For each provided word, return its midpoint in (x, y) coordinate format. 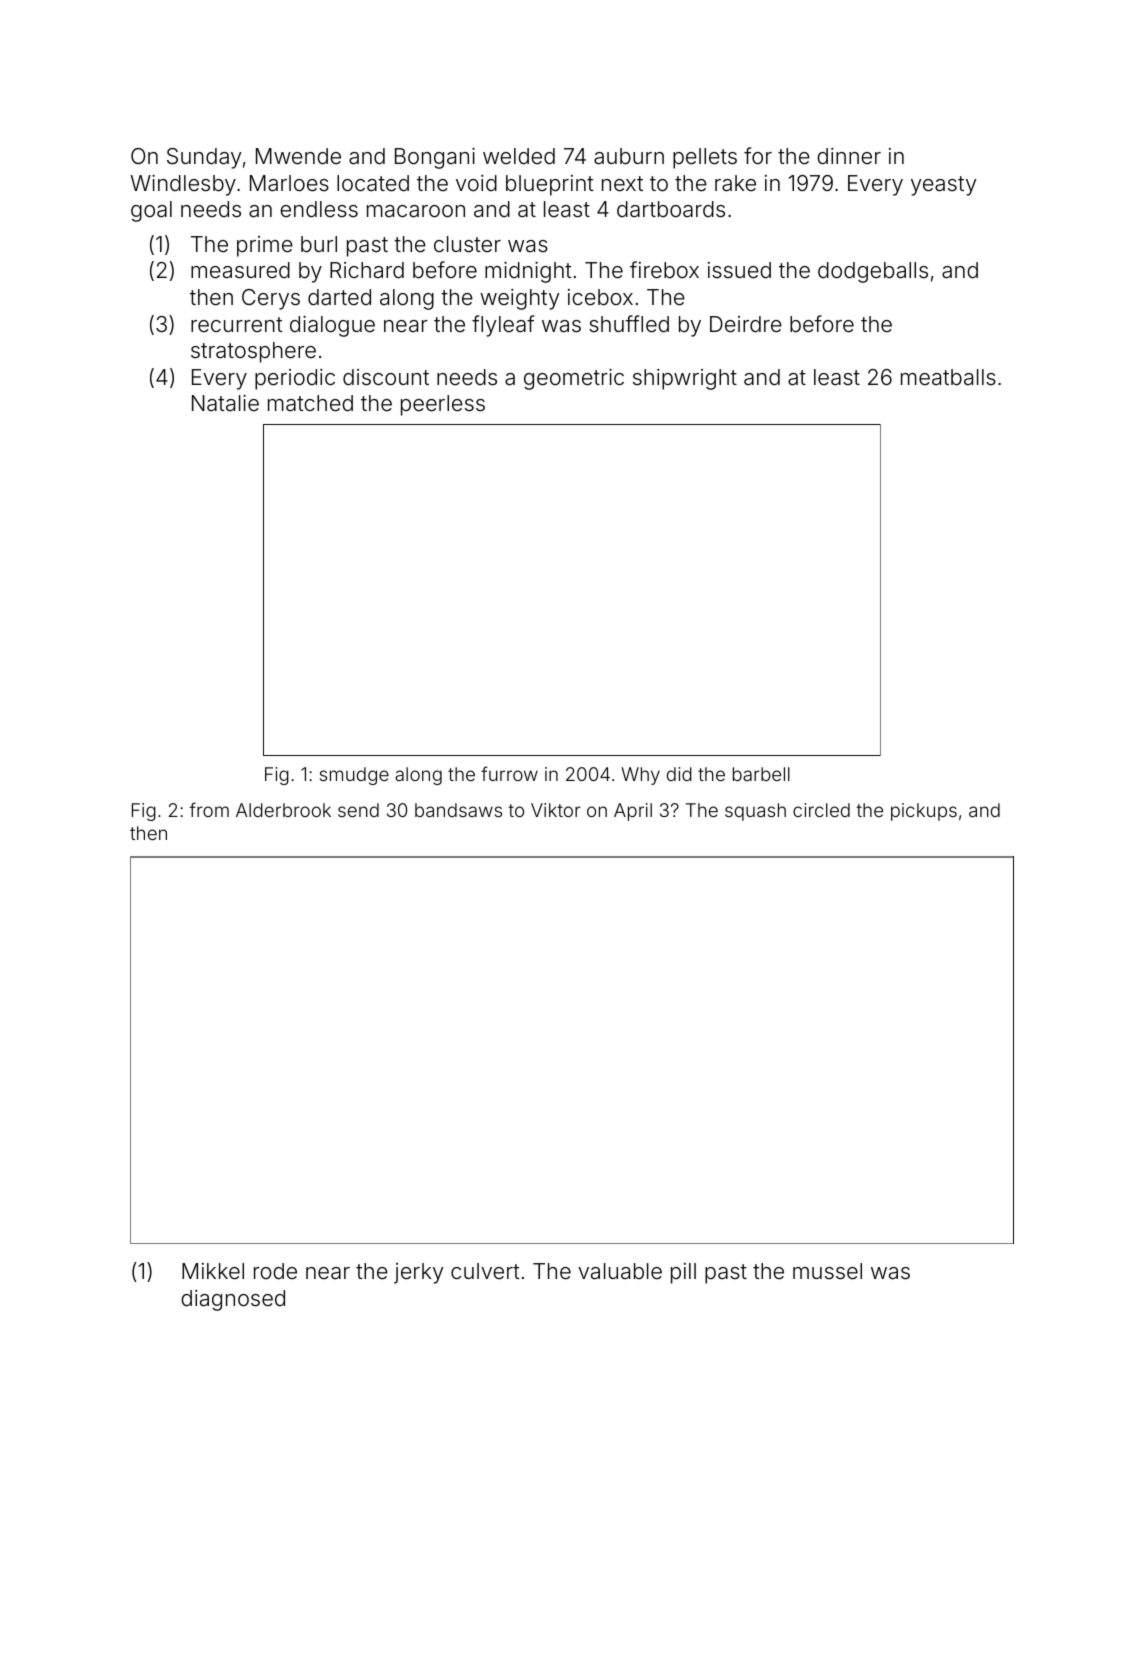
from (209, 809)
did (679, 774)
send (358, 810)
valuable (620, 1271)
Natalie (225, 403)
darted (339, 297)
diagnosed (233, 1300)
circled (821, 810)
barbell (761, 774)
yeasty (943, 186)
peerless (443, 405)
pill (683, 1273)
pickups (924, 812)
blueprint (549, 185)
